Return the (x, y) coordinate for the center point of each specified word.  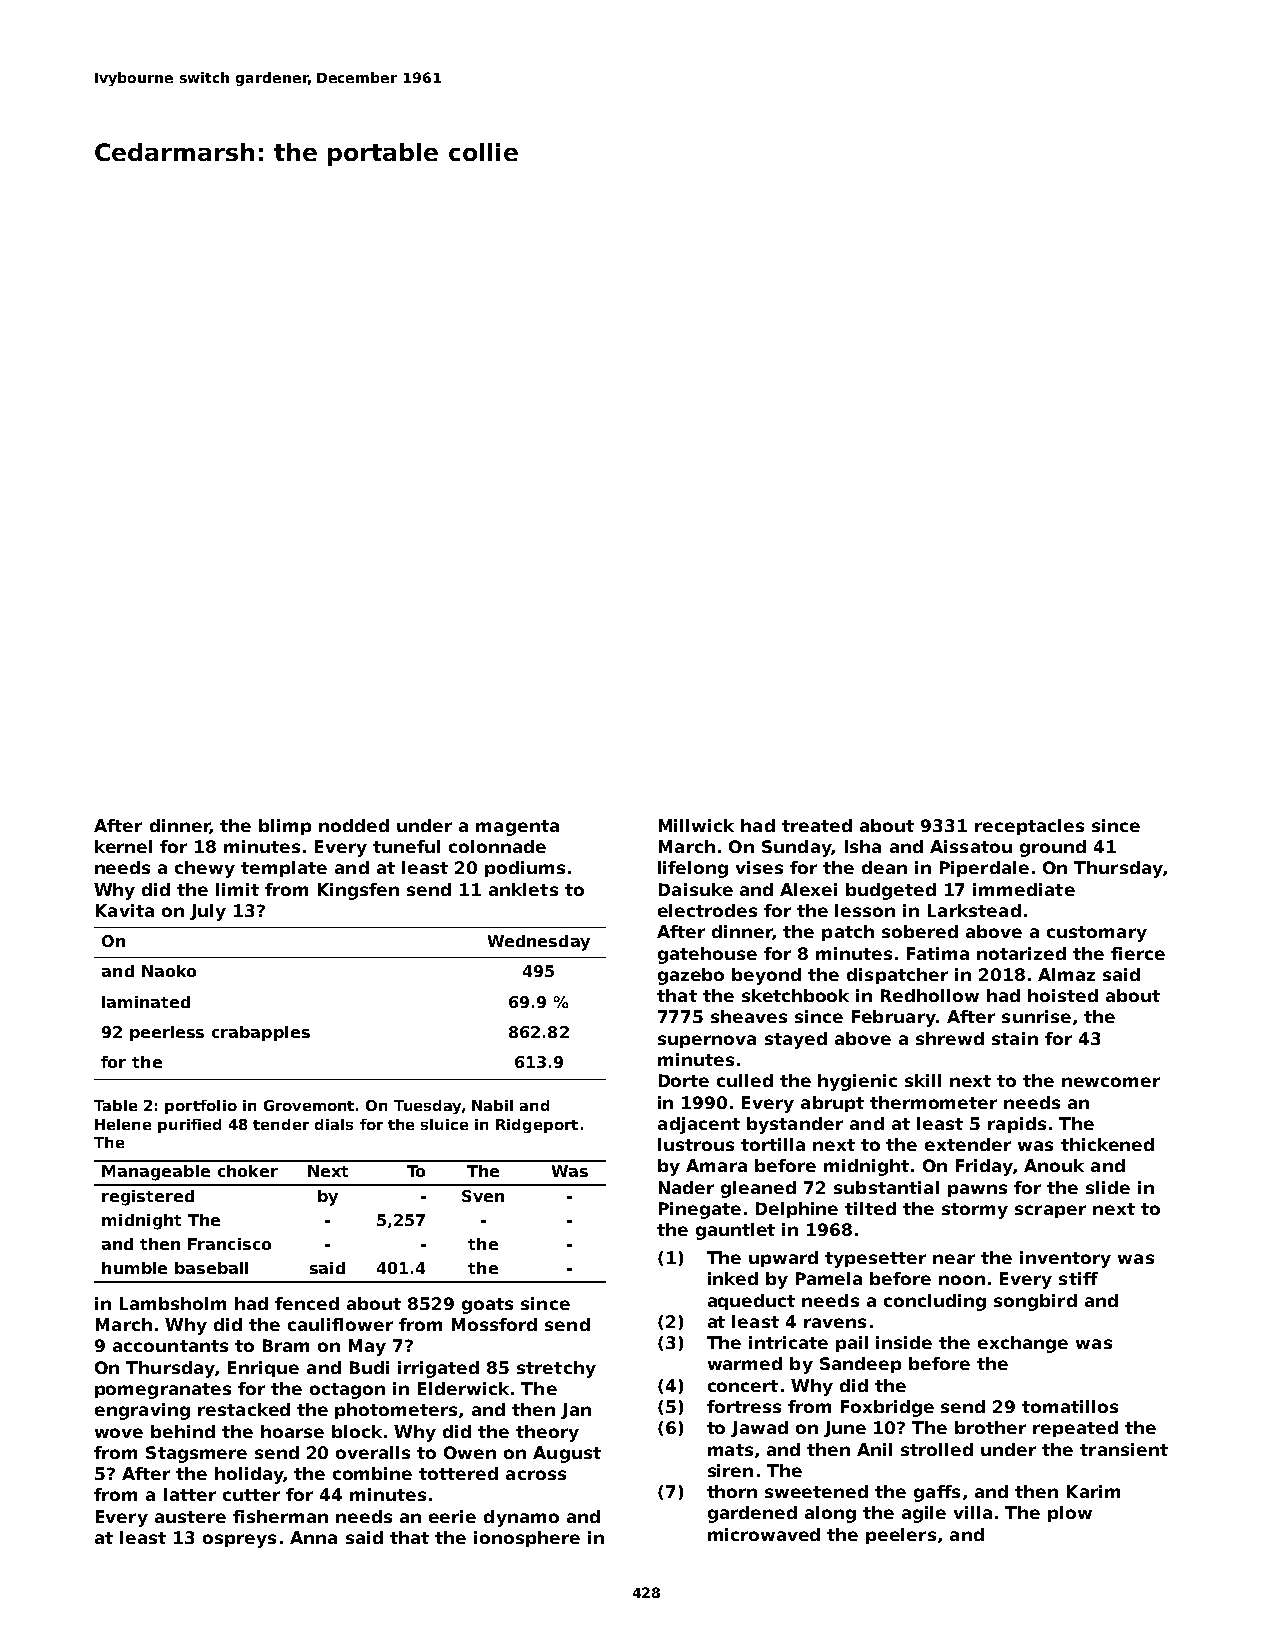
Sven (483, 1196)
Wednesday (539, 943)
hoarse (292, 1431)
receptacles (1029, 827)
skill (923, 1080)
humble (134, 1268)
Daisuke (696, 889)
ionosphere (527, 1539)
